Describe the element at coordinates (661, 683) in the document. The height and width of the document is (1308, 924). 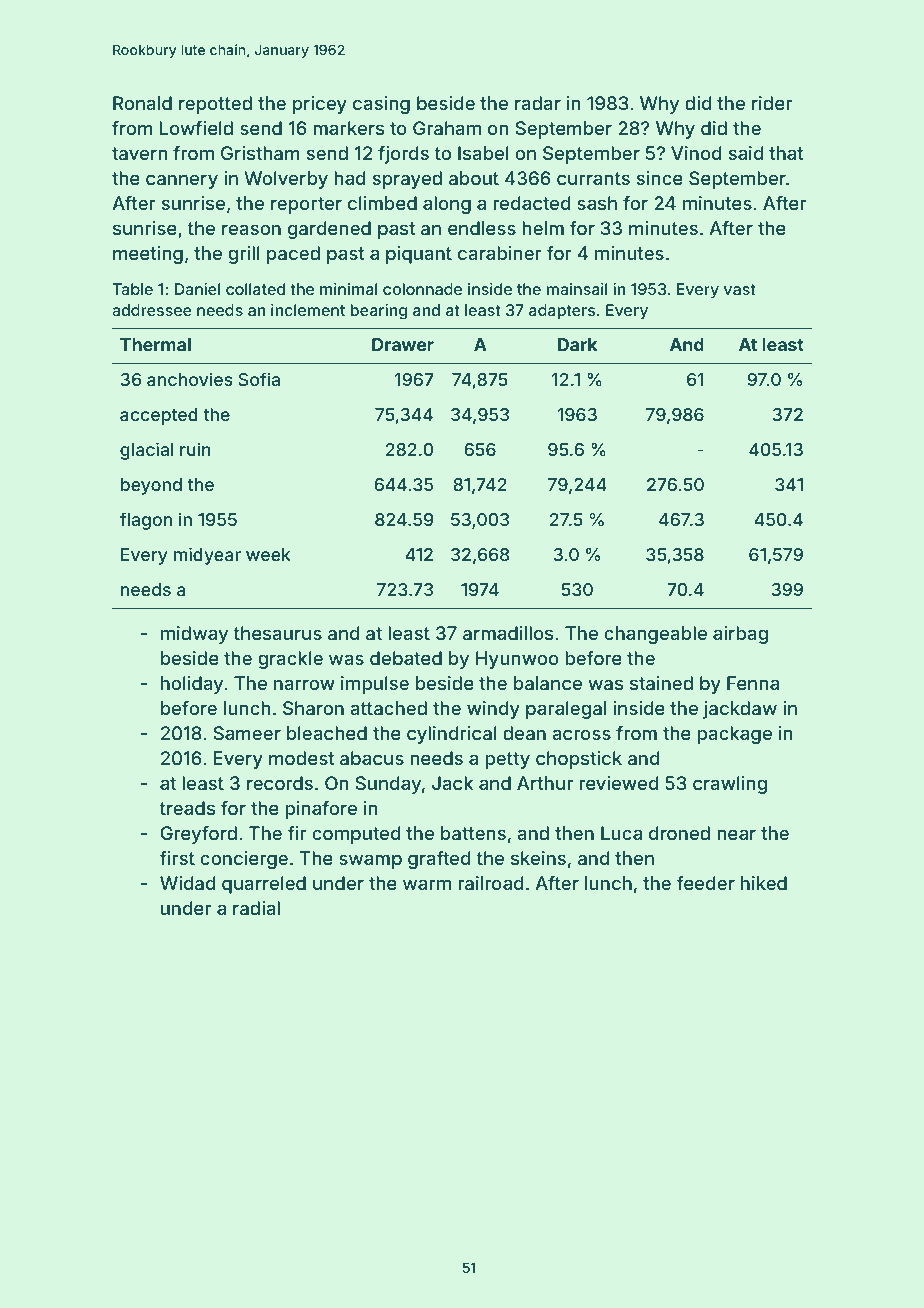
I see `stained` at that location.
